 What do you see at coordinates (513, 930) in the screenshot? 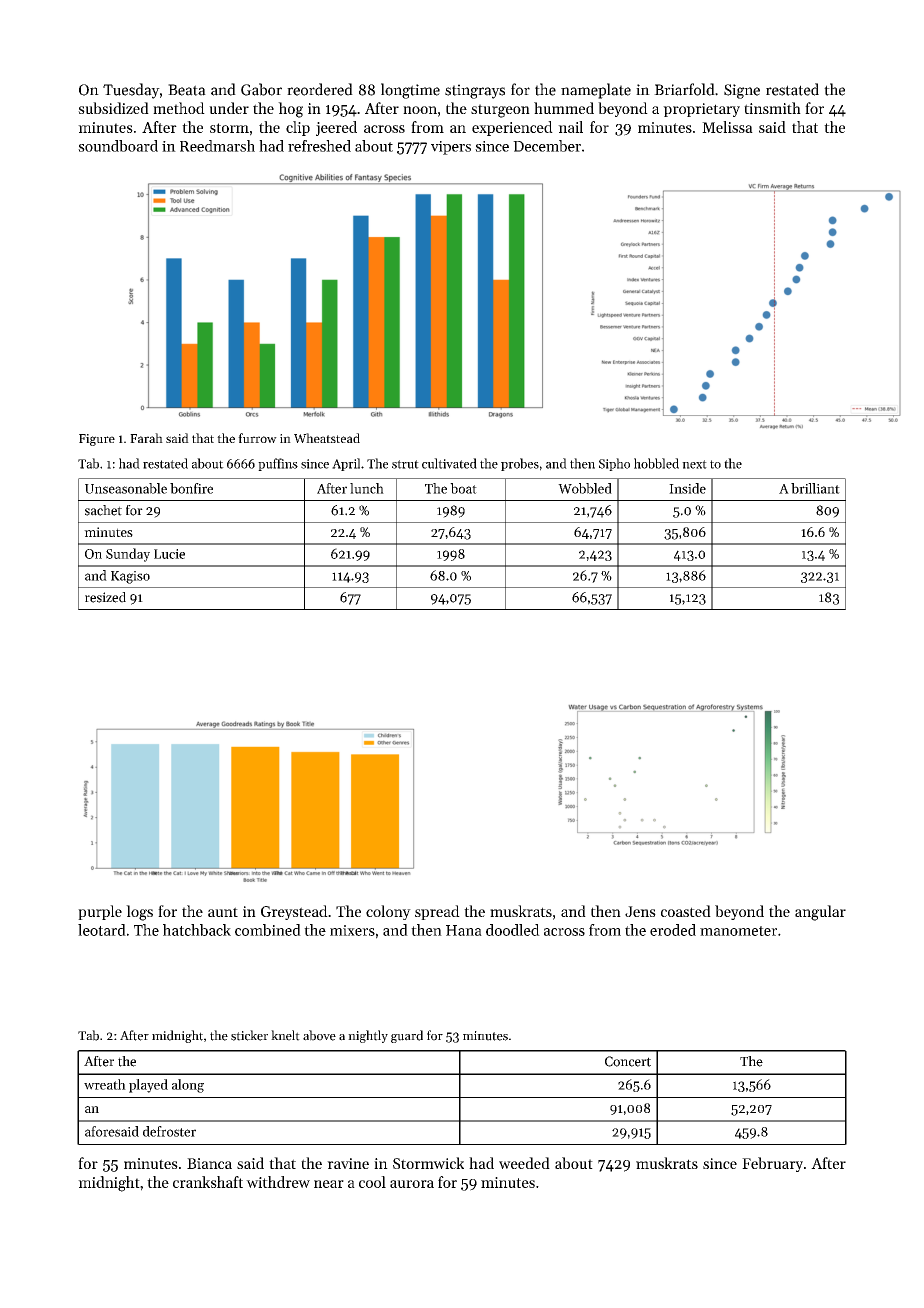
I see `doodled` at bounding box center [513, 930].
